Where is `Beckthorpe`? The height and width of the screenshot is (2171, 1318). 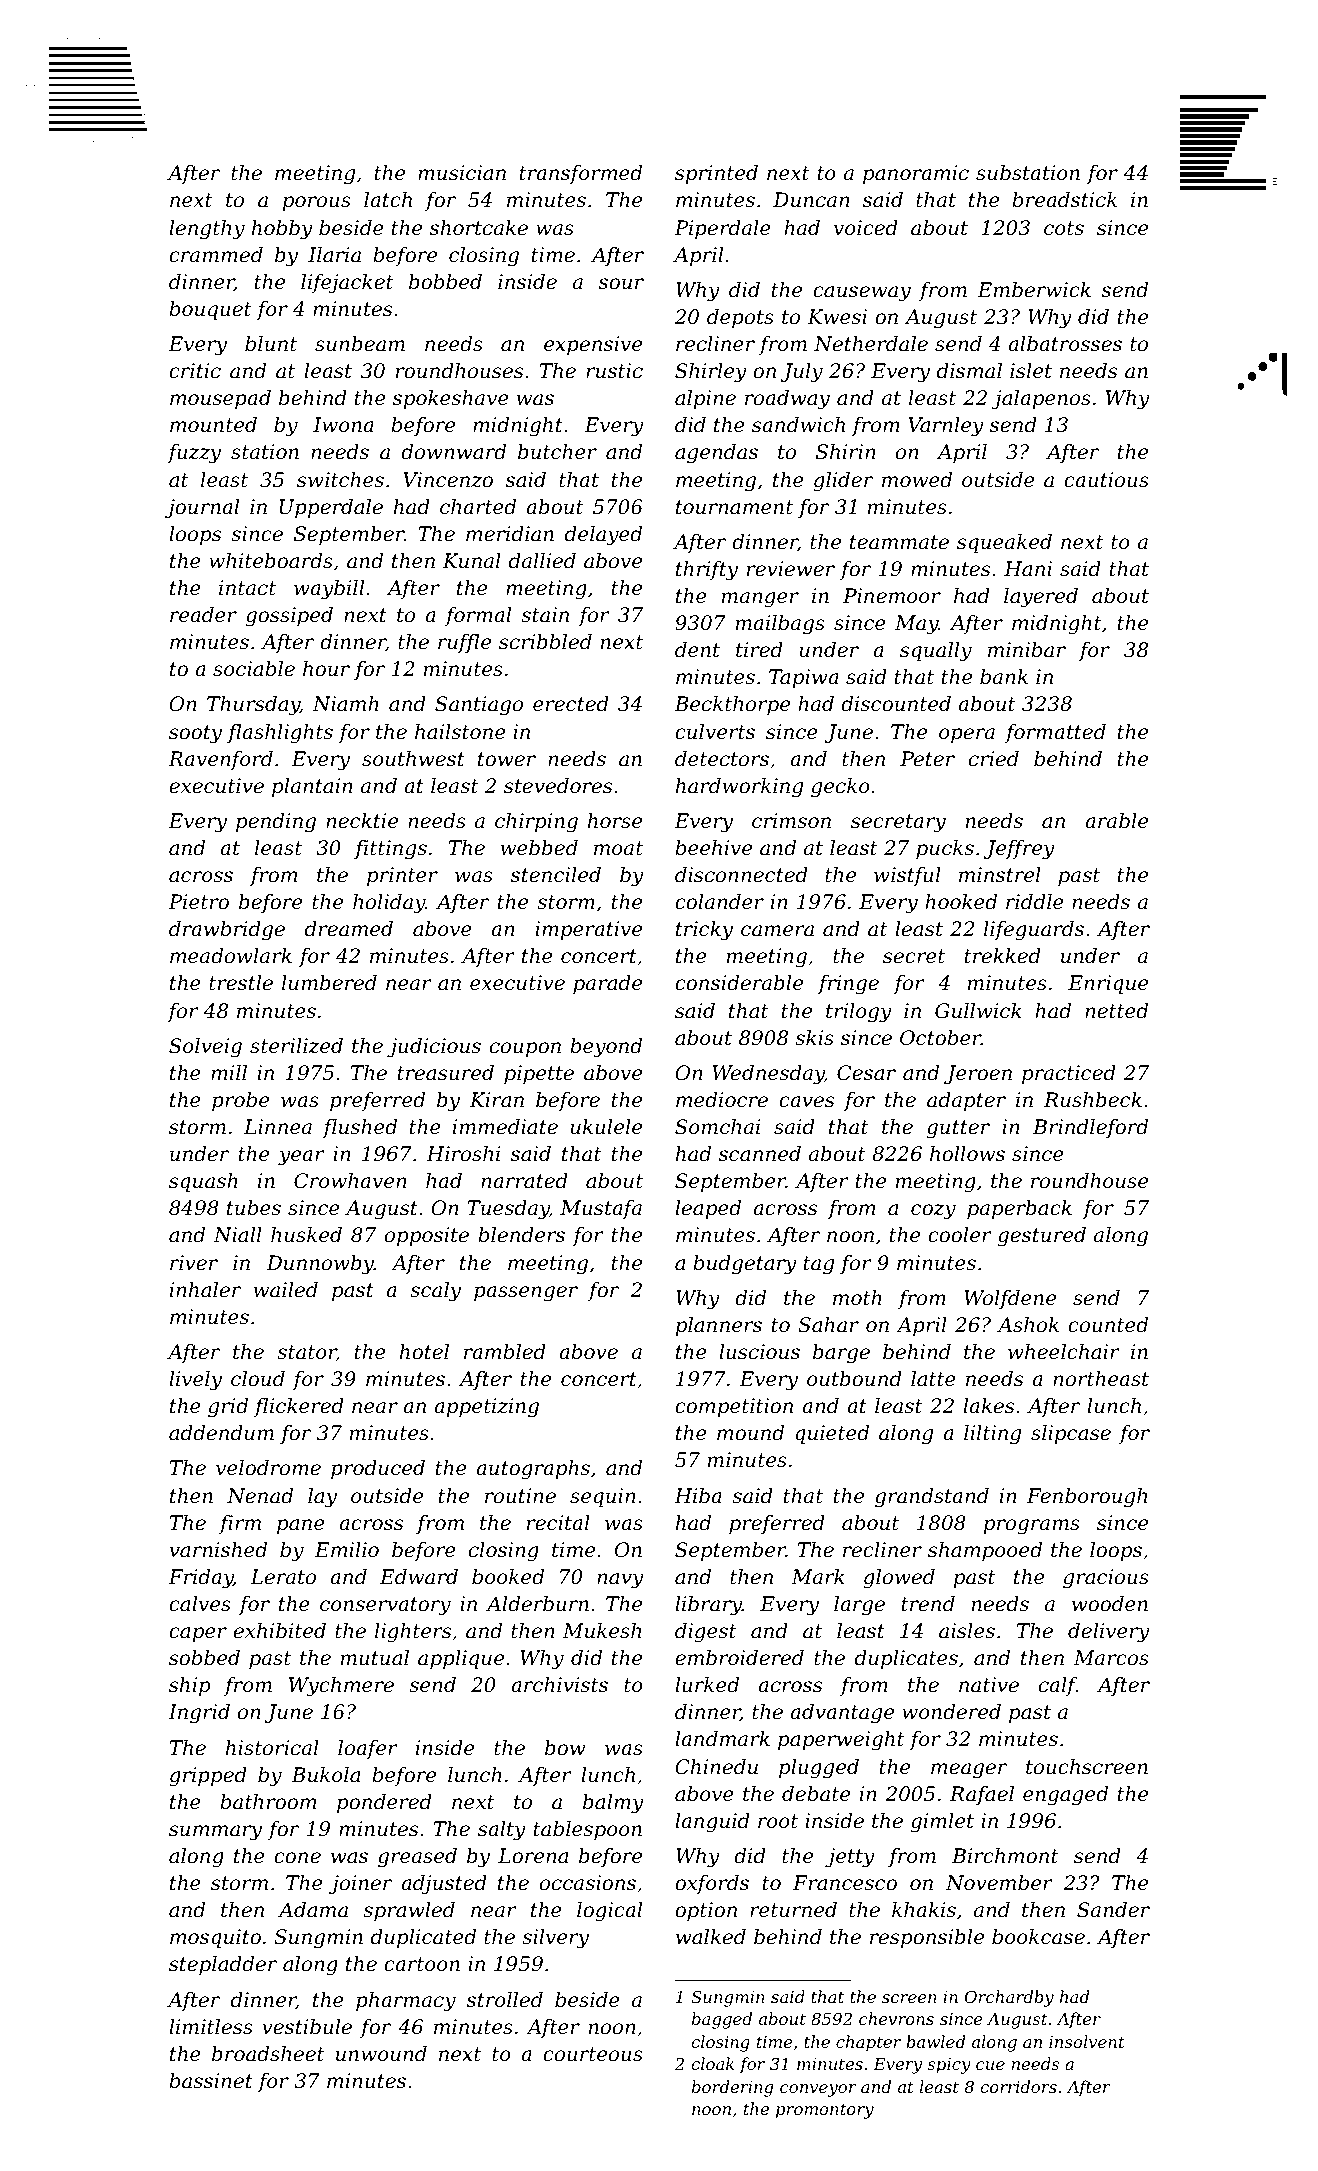
Beckthorpe is located at coordinates (732, 705).
